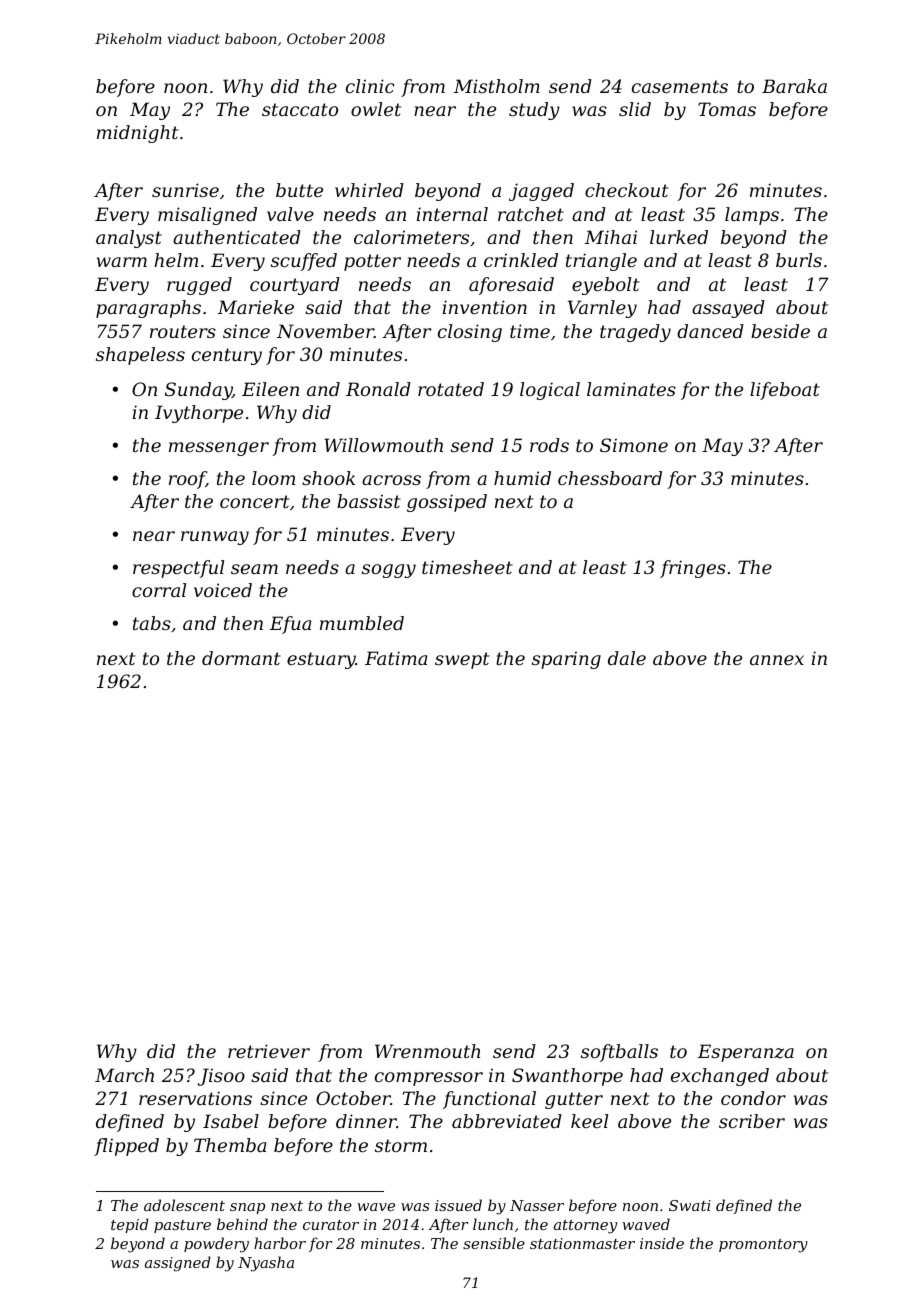 The image size is (924, 1308). I want to click on swept, so click(462, 660).
